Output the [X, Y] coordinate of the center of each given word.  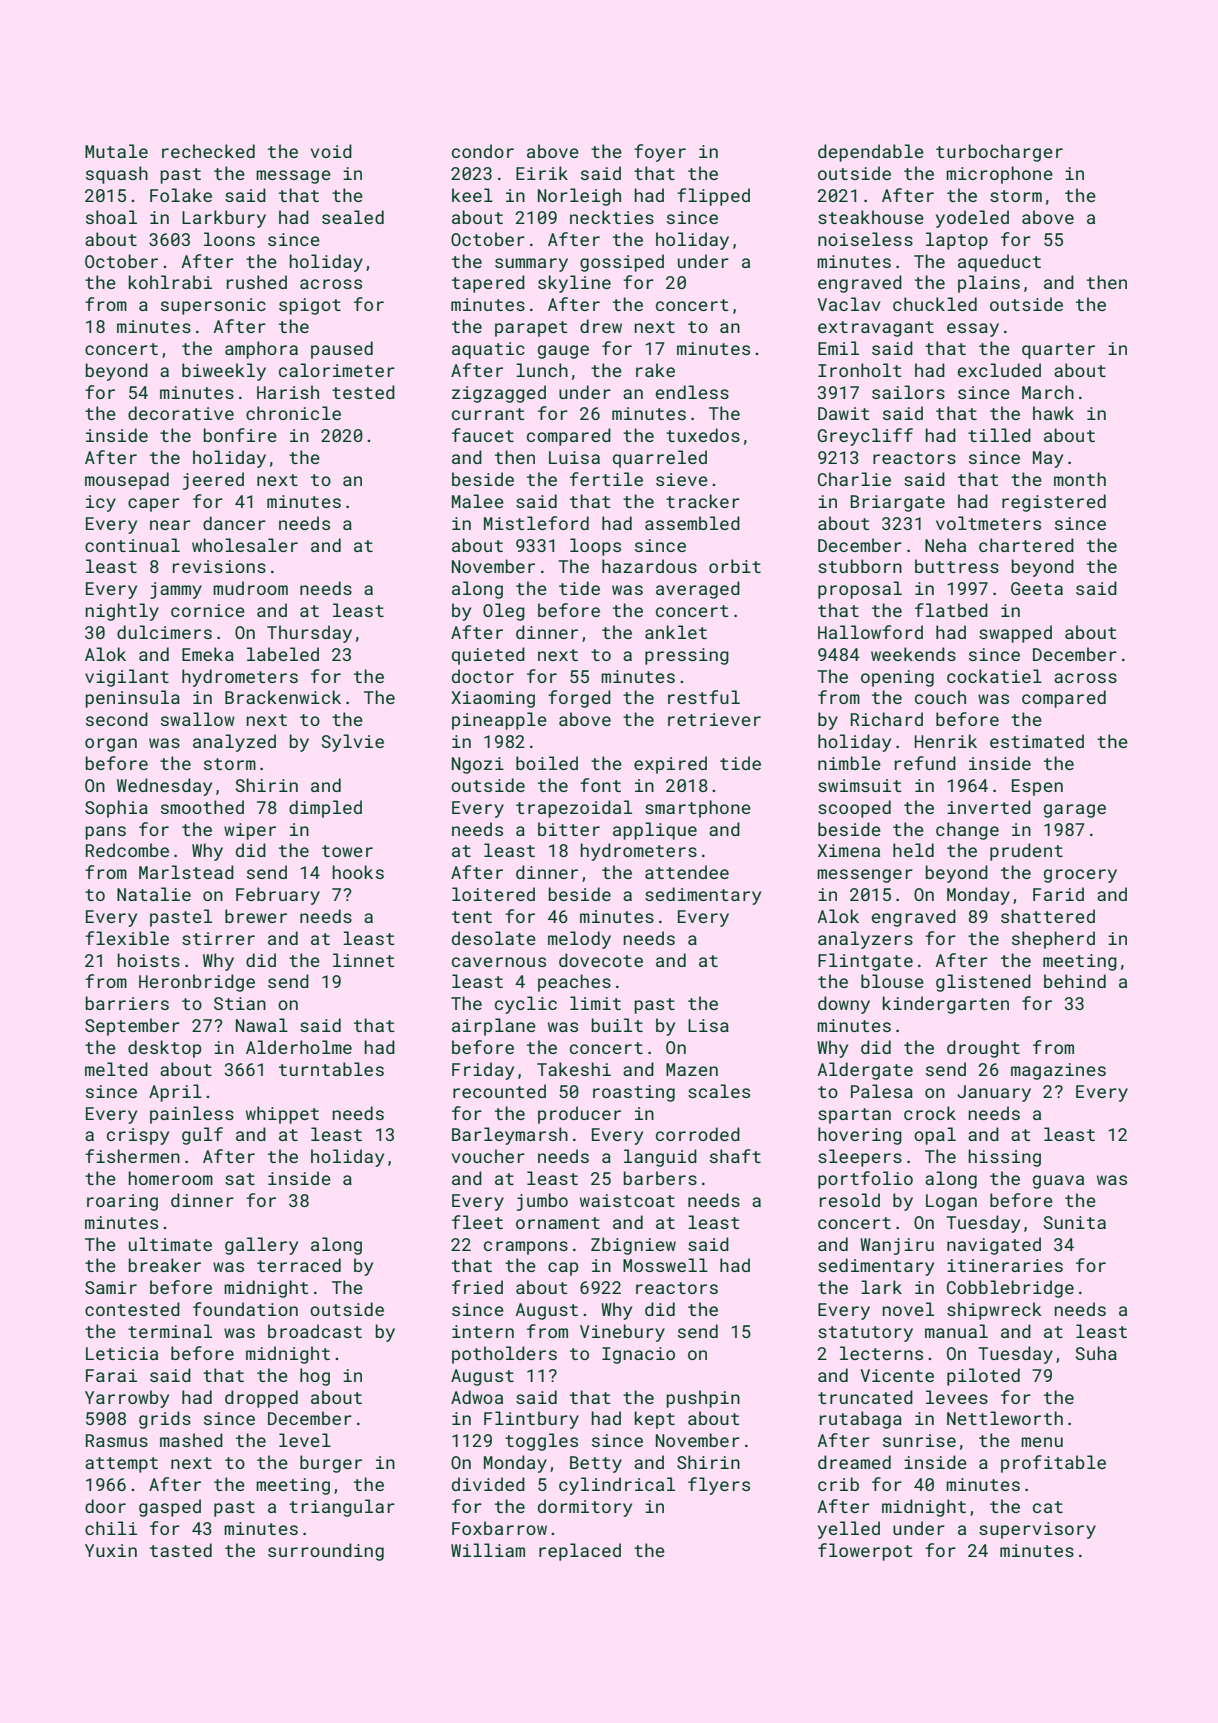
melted [116, 1069]
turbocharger [999, 153]
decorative [181, 413]
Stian [240, 1003]
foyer [660, 153]
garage [1075, 811]
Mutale [116, 151]
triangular [342, 1508]
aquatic [488, 350]
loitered [493, 894]
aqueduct [999, 263]
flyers [719, 1486]
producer [579, 1115]
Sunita [1075, 1222]
